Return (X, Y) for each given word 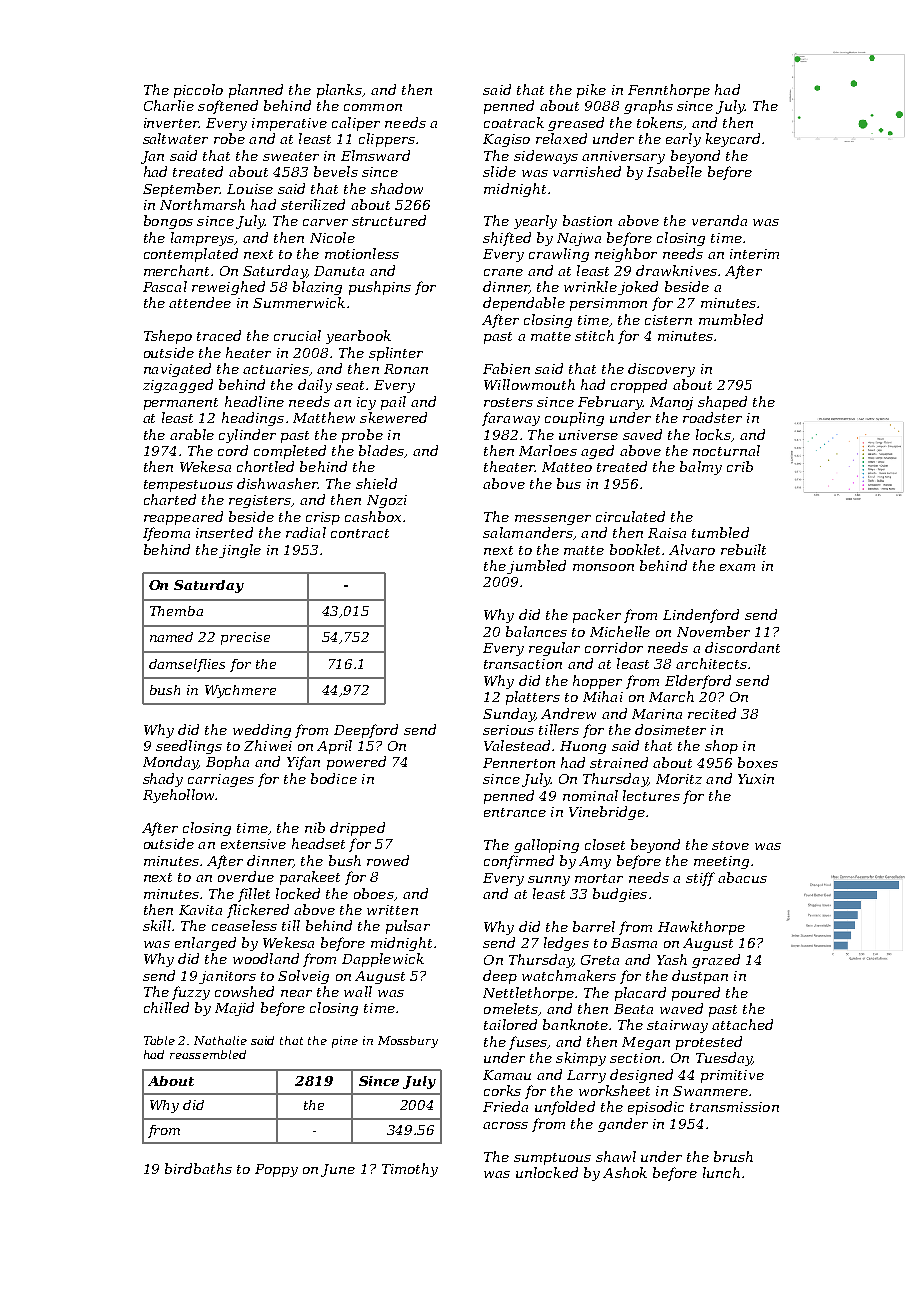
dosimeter (670, 729)
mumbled (731, 319)
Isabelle (674, 171)
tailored (510, 1024)
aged (597, 452)
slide (499, 171)
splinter (396, 354)
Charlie (169, 105)
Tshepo (168, 337)
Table (159, 1040)
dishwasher (277, 483)
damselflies (187, 665)
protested (709, 1043)
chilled (166, 1007)
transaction (523, 664)
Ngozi (387, 501)
